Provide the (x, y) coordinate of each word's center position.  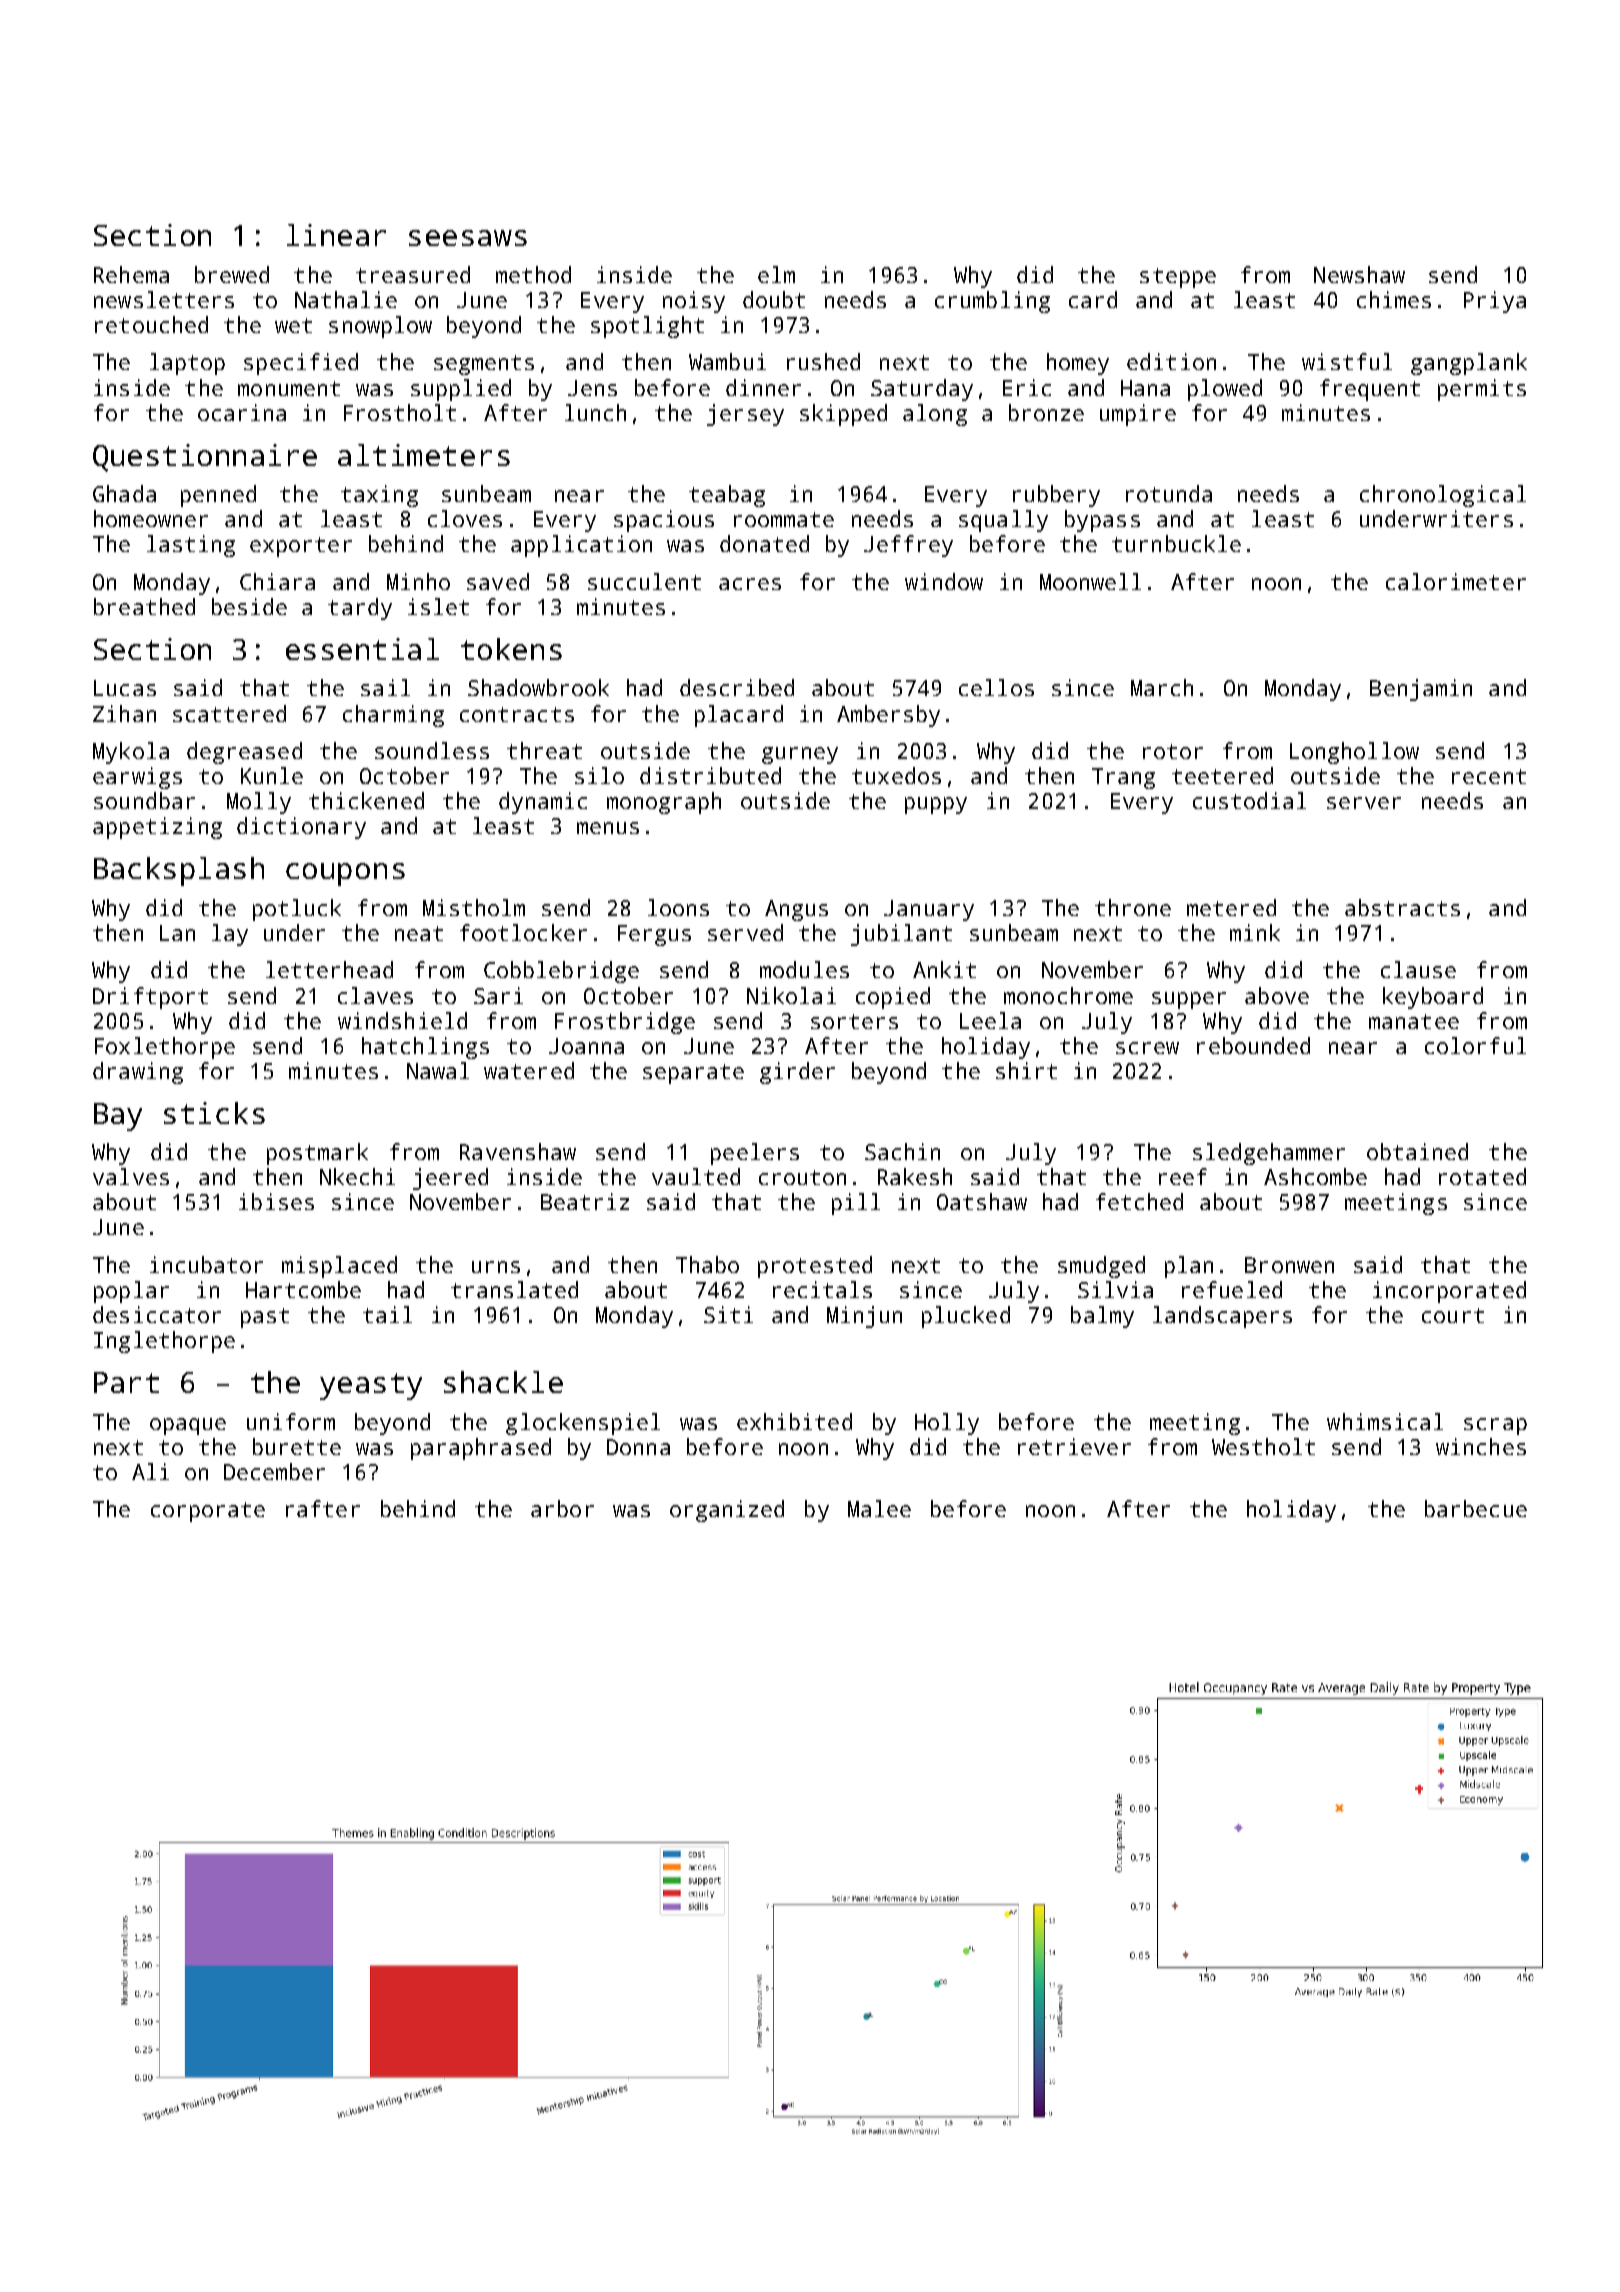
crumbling (992, 302)
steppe (1178, 278)
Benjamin (1421, 690)
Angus (796, 910)
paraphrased (481, 1449)
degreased (244, 753)
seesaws (468, 238)
